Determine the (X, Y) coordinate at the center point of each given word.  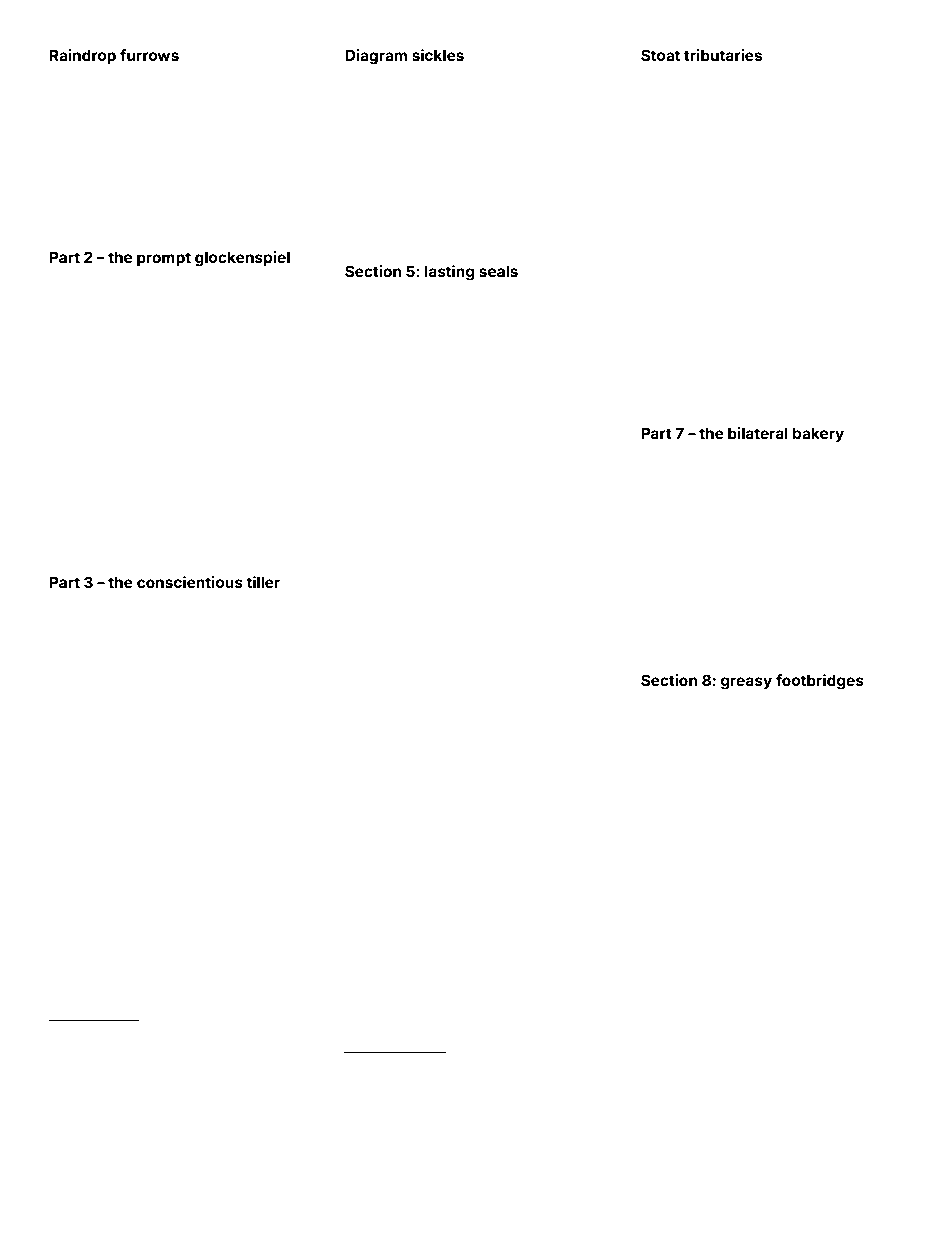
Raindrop (82, 56)
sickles (438, 55)
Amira (655, 702)
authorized (163, 1106)
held (60, 632)
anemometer (784, 716)
